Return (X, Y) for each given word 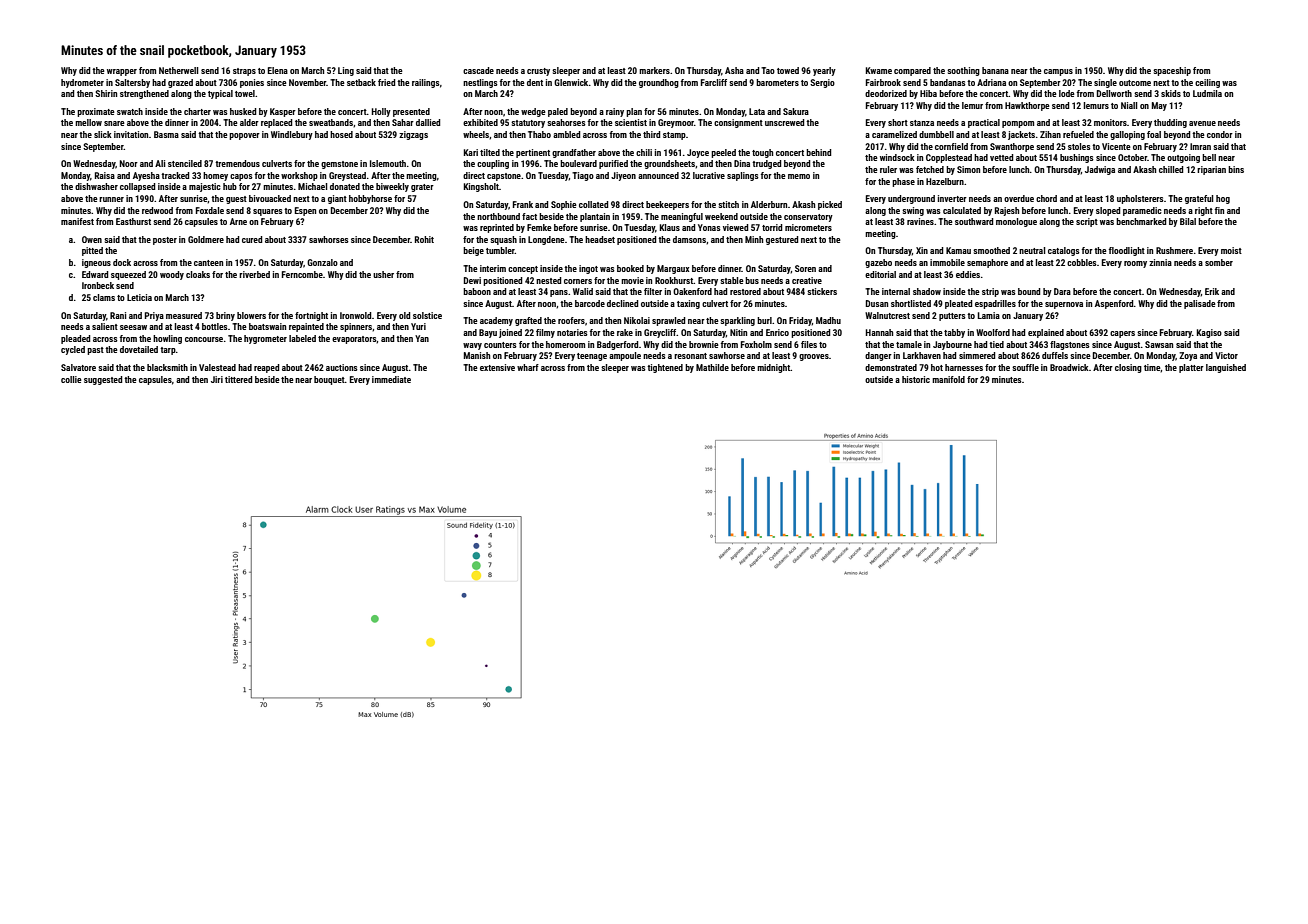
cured (252, 239)
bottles (215, 326)
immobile (947, 262)
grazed (180, 83)
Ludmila (1207, 93)
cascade (478, 70)
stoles (1079, 146)
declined (622, 303)
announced (658, 175)
